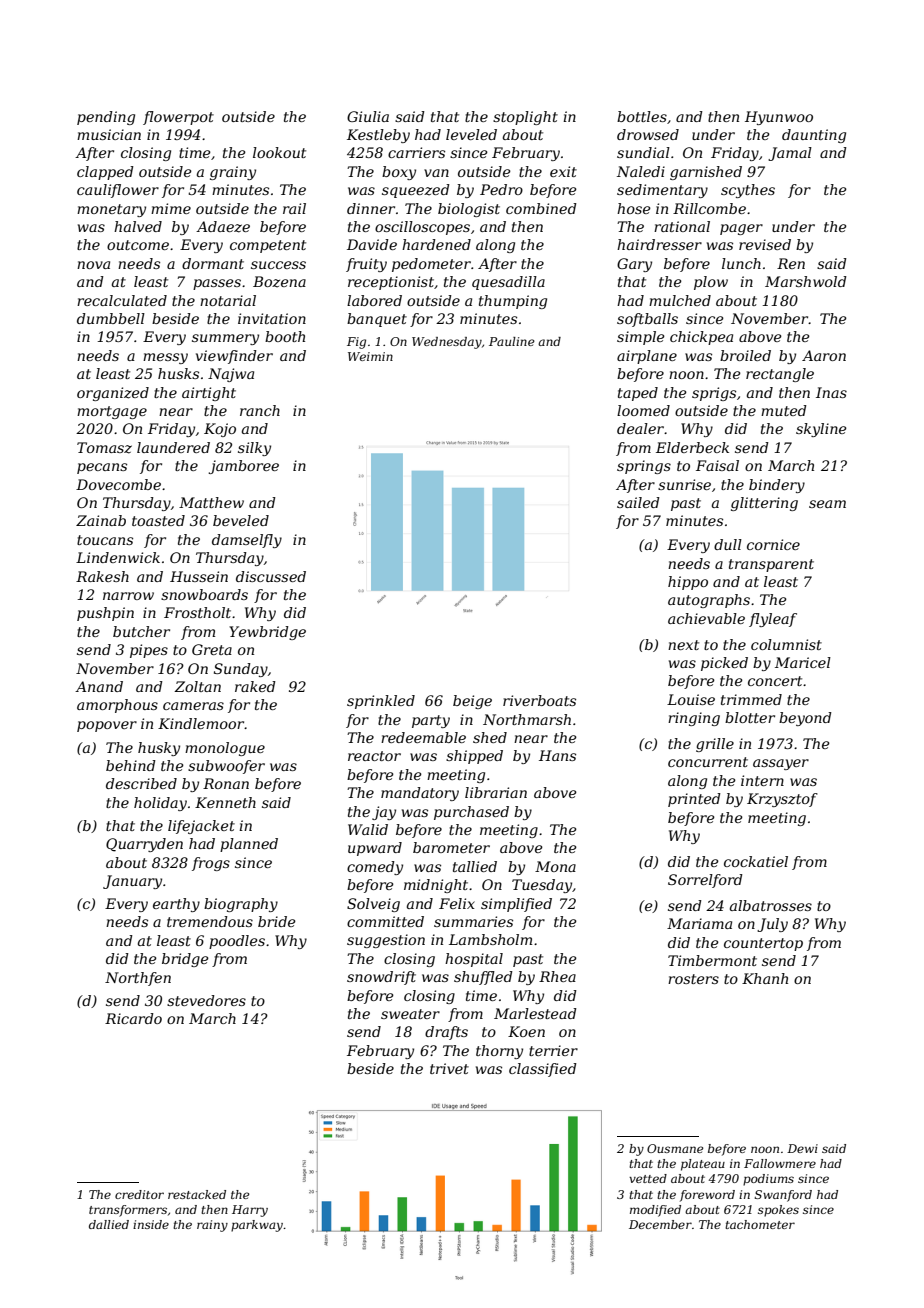  What do you see at coordinates (451, 847) in the screenshot?
I see `barometer` at bounding box center [451, 847].
